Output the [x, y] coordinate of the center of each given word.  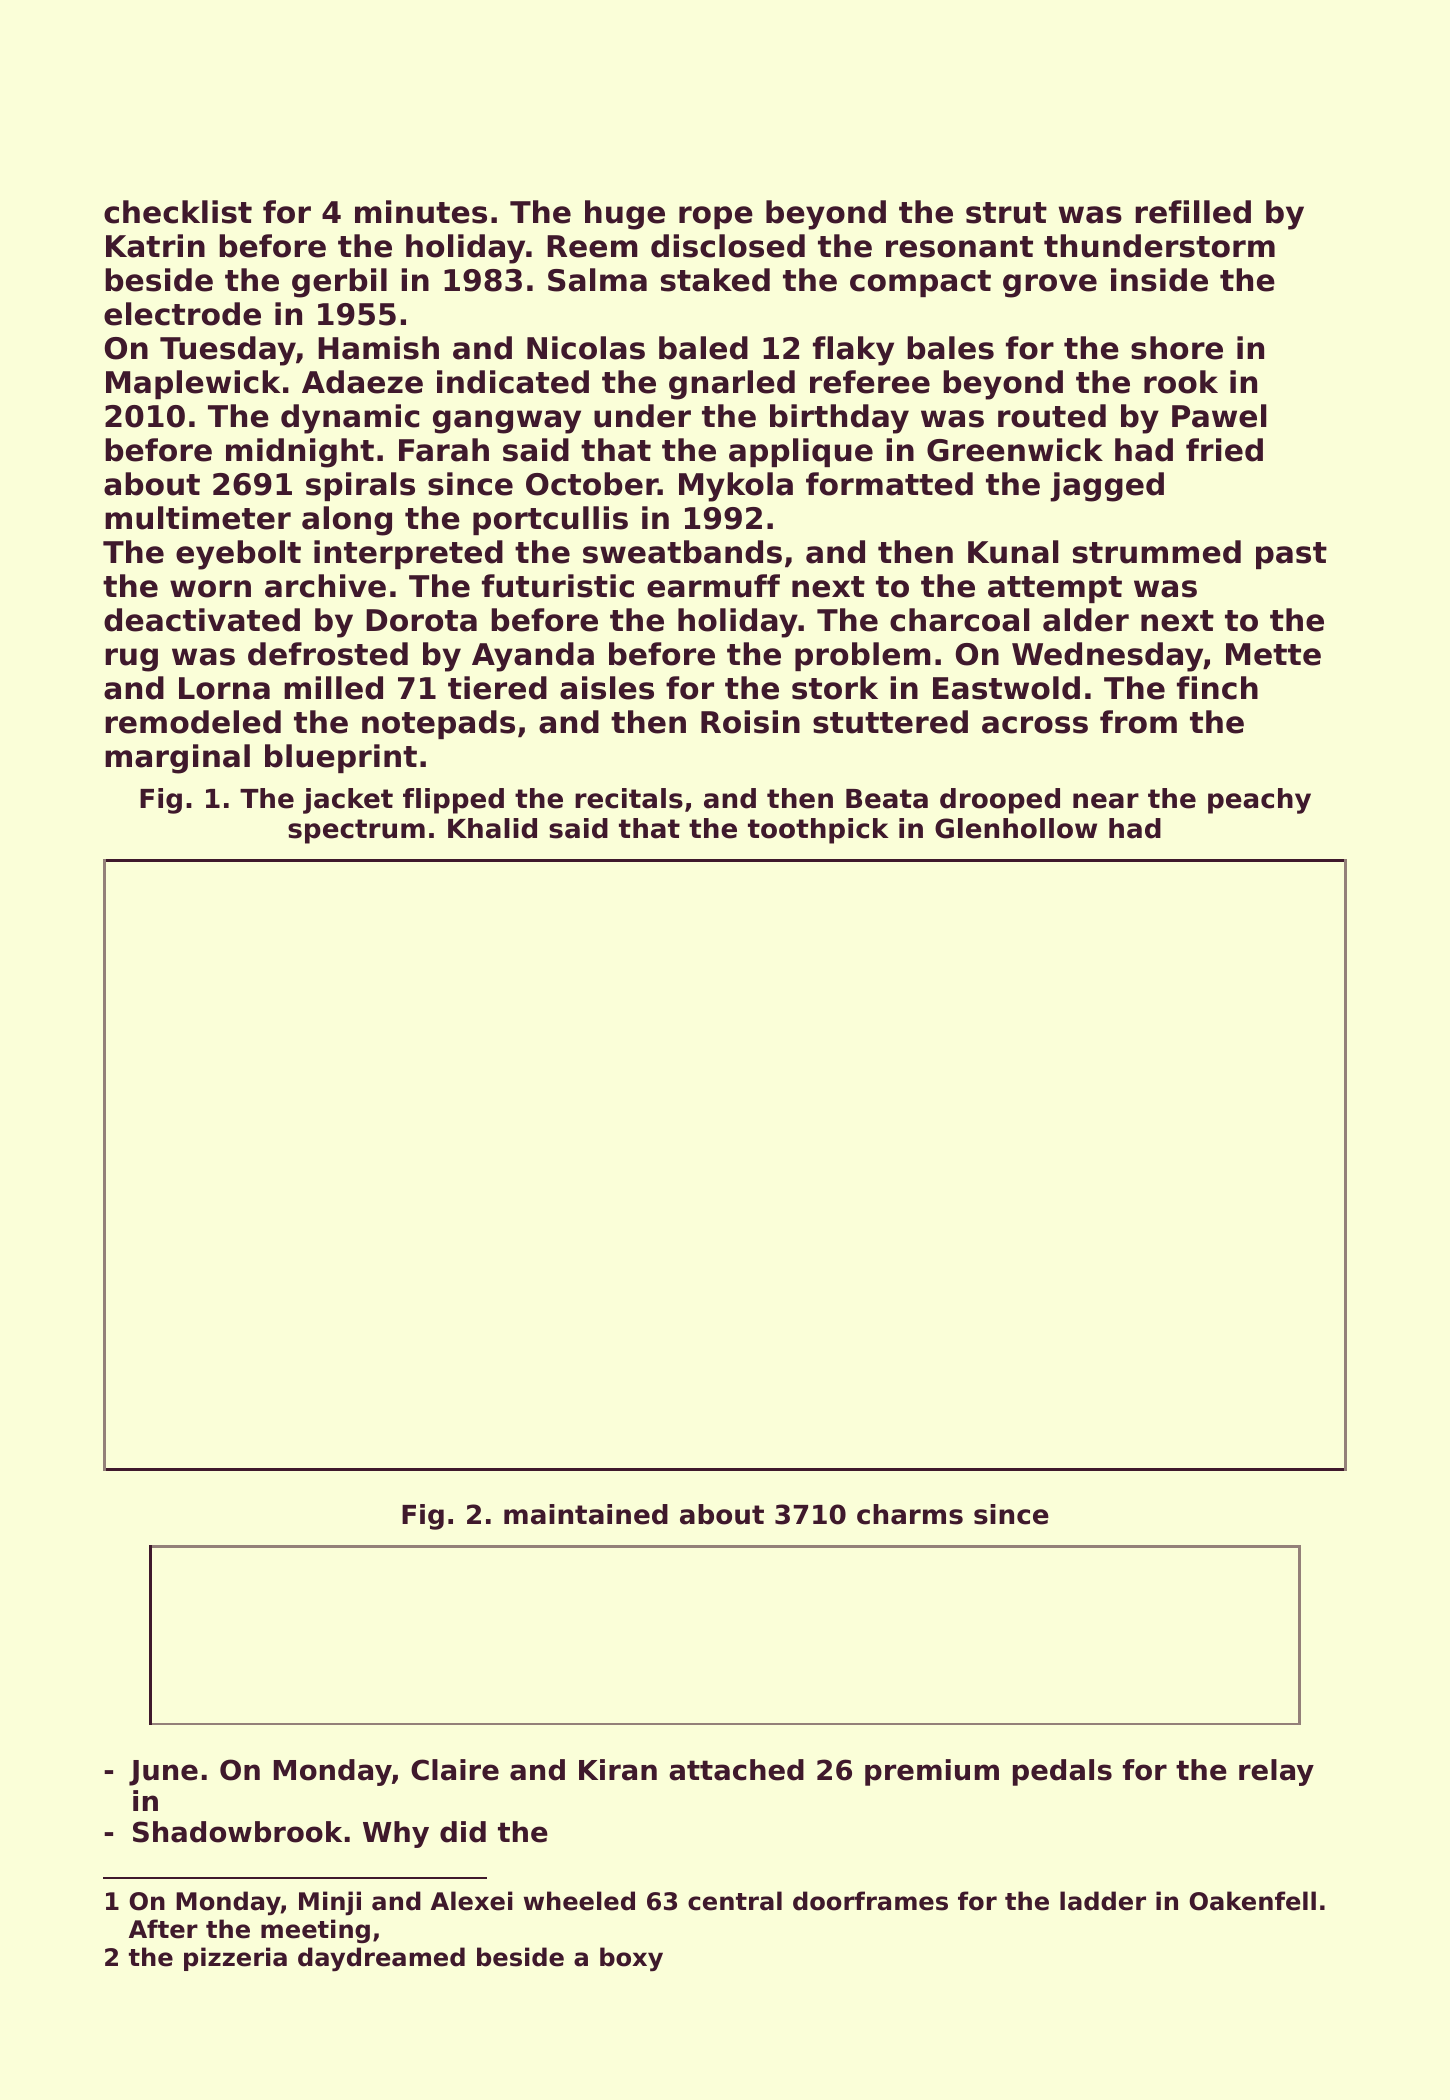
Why [396, 1834]
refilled [1193, 212]
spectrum [356, 831]
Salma [597, 280]
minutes [421, 212]
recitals [629, 798]
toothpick [818, 831]
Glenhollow [1016, 828]
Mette [1273, 654]
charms [910, 1514]
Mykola [736, 487]
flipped [453, 801]
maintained [586, 1514]
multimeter [198, 518]
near [1106, 801]
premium [932, 1772]
